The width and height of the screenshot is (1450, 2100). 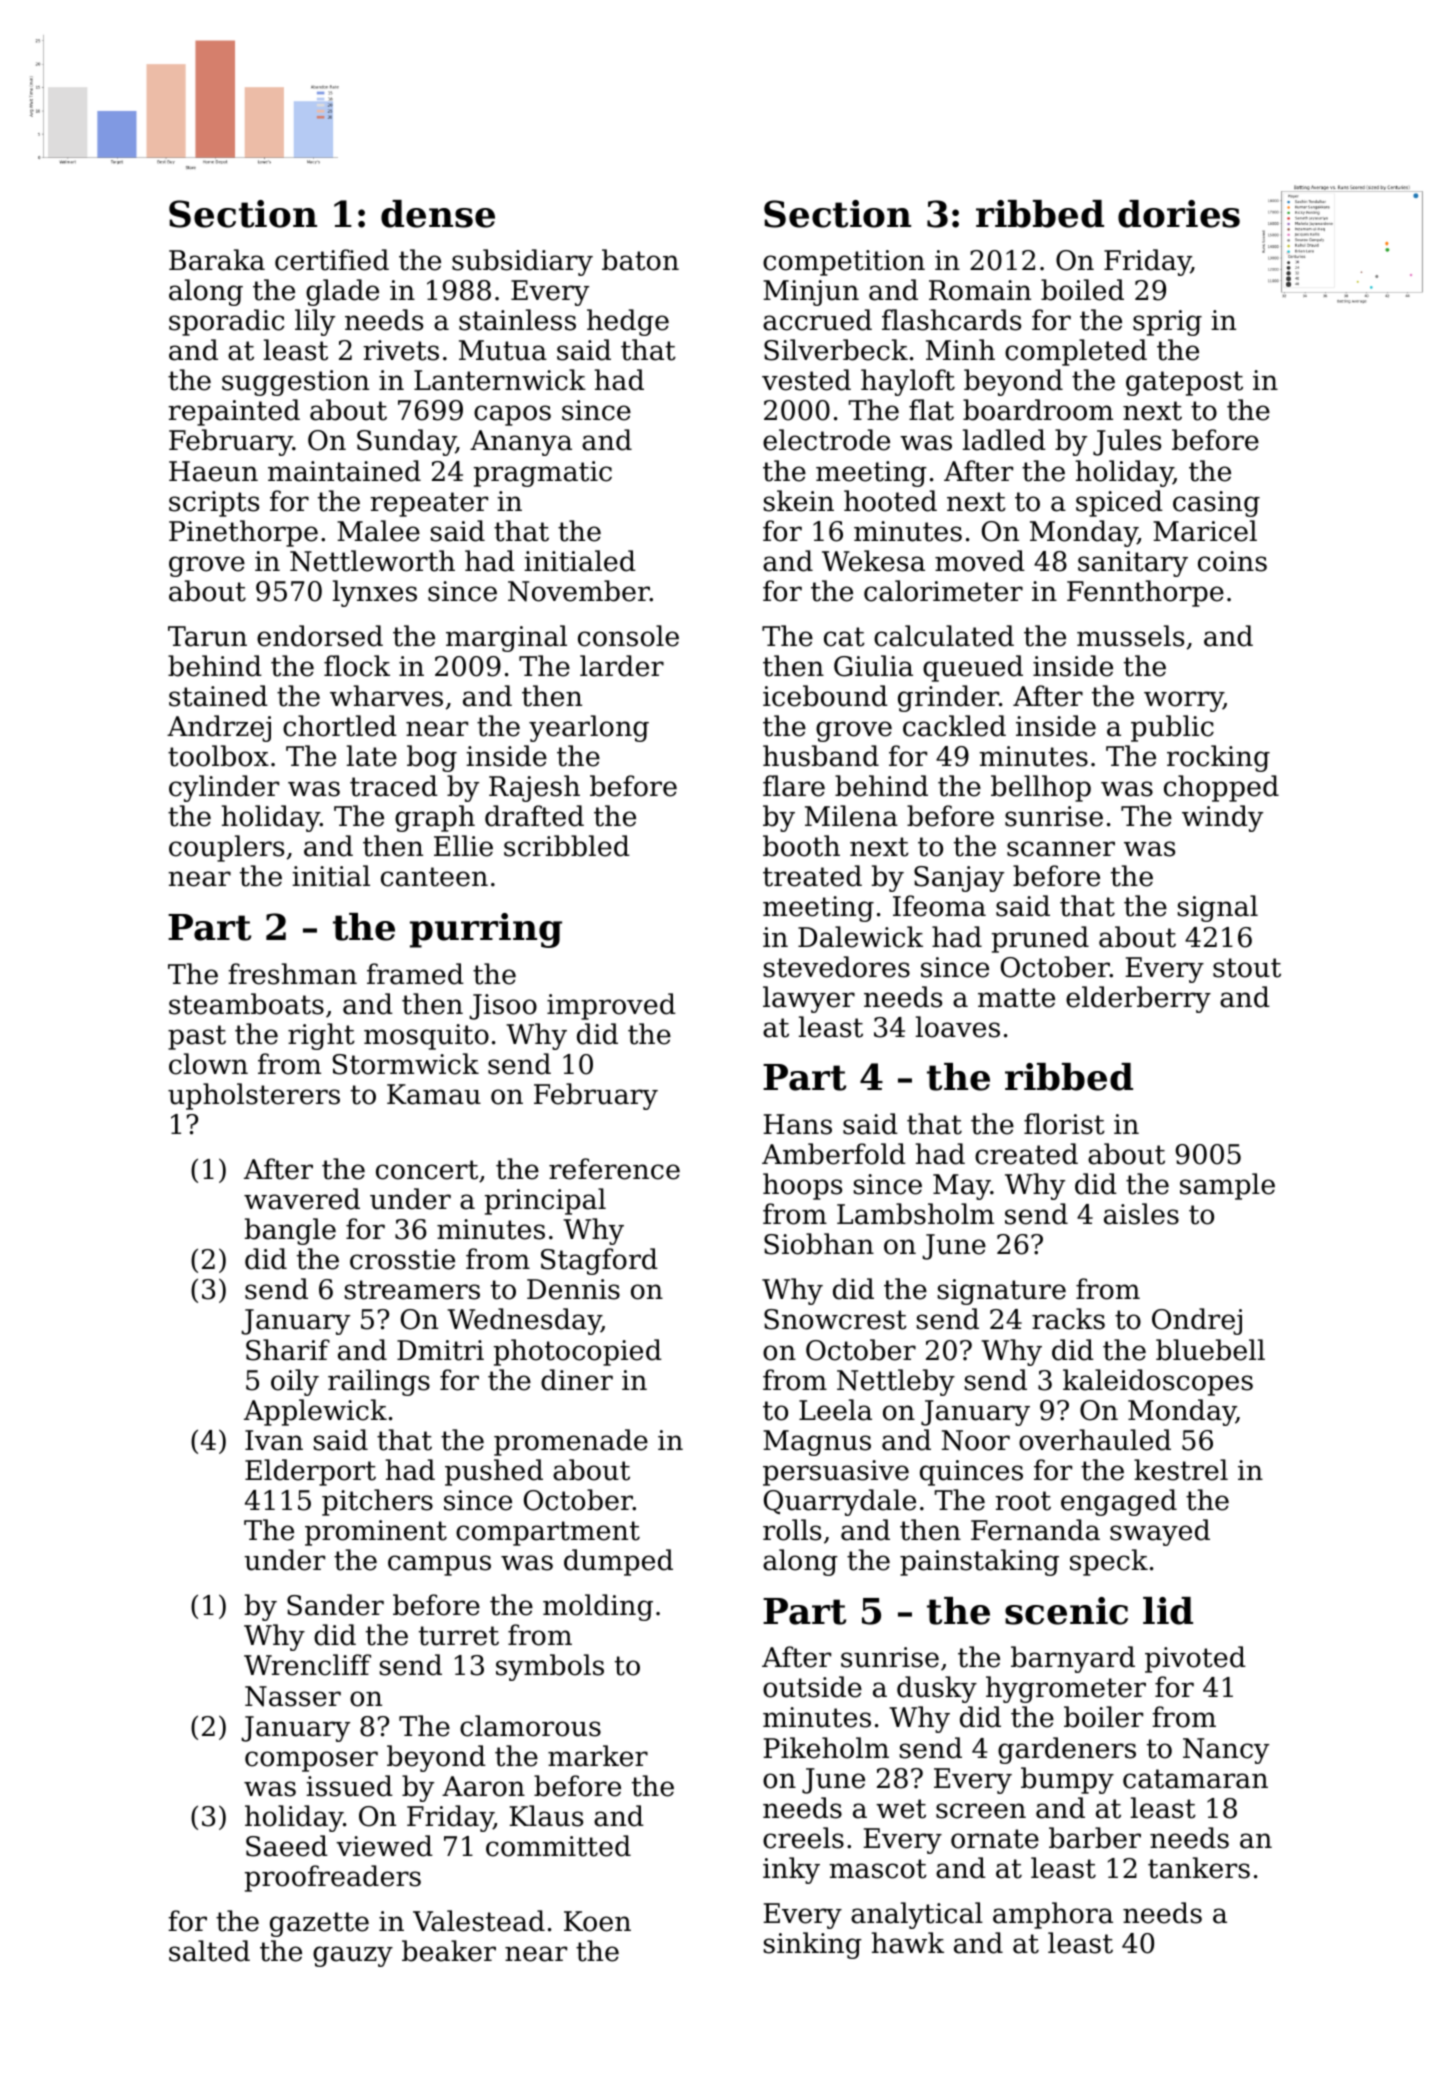 What do you see at coordinates (915, 1214) in the screenshot?
I see `Lambsholm` at bounding box center [915, 1214].
